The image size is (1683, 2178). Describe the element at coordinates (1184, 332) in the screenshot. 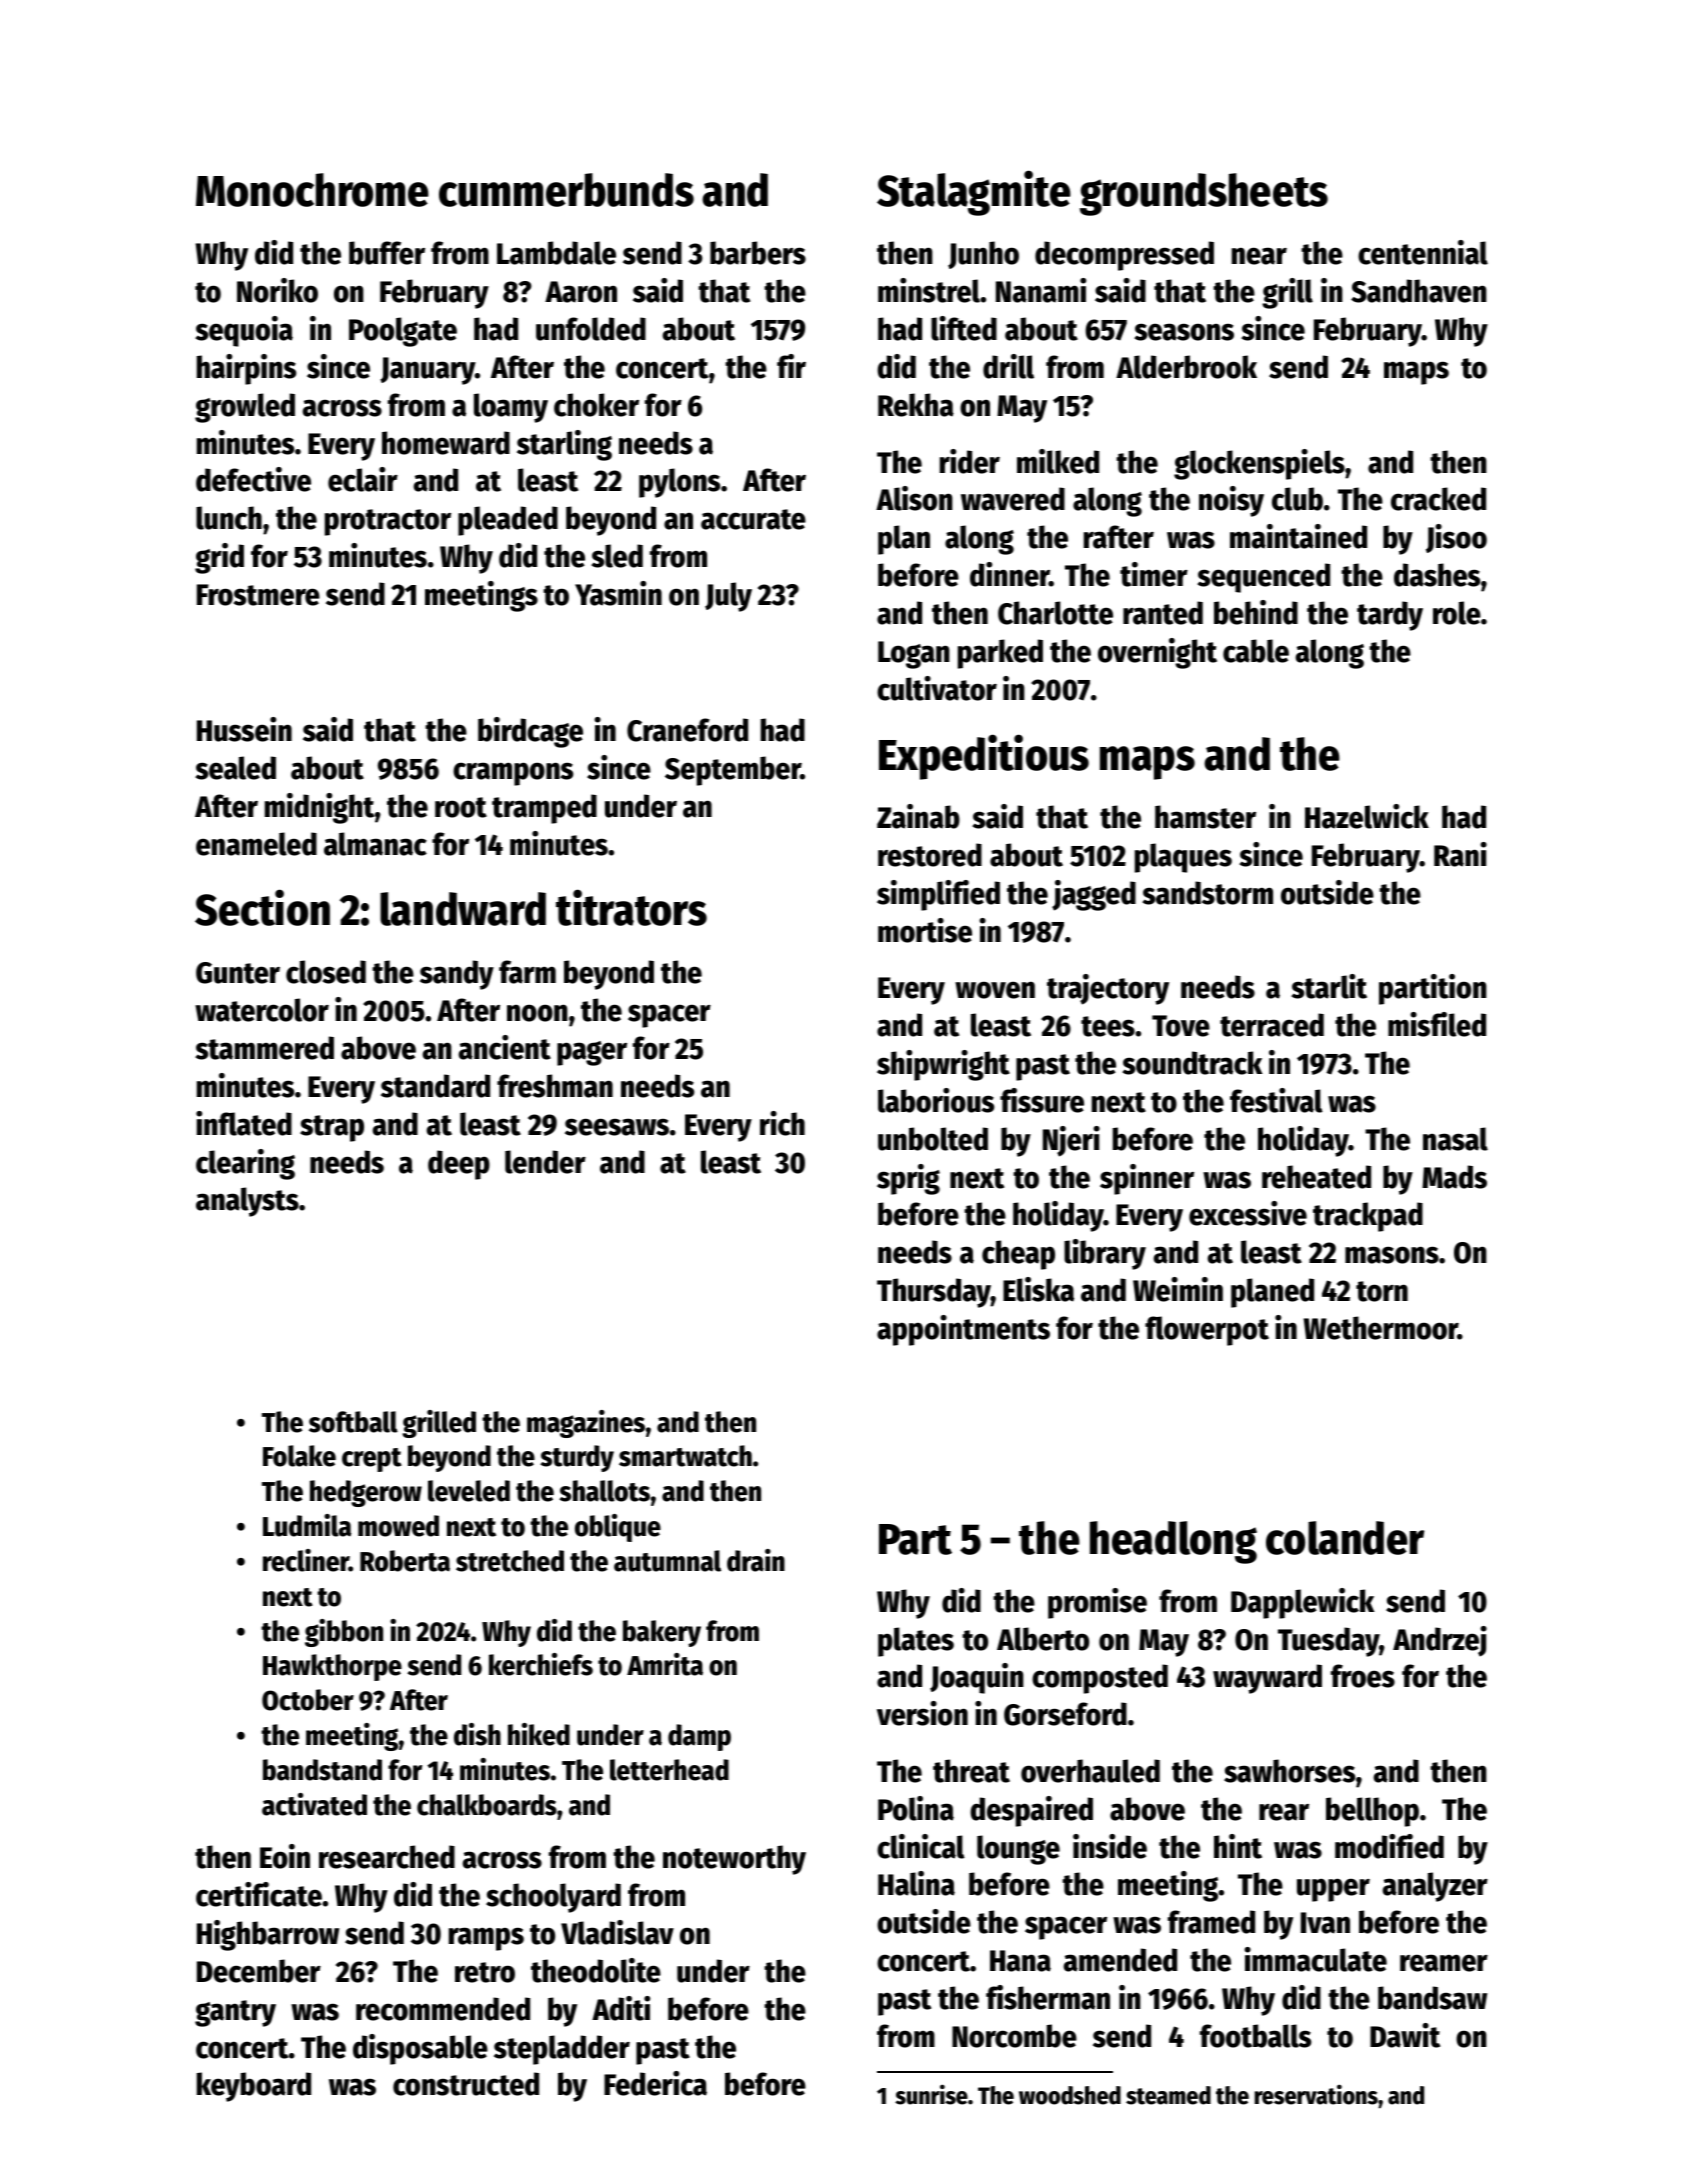

I see `seasons` at that location.
